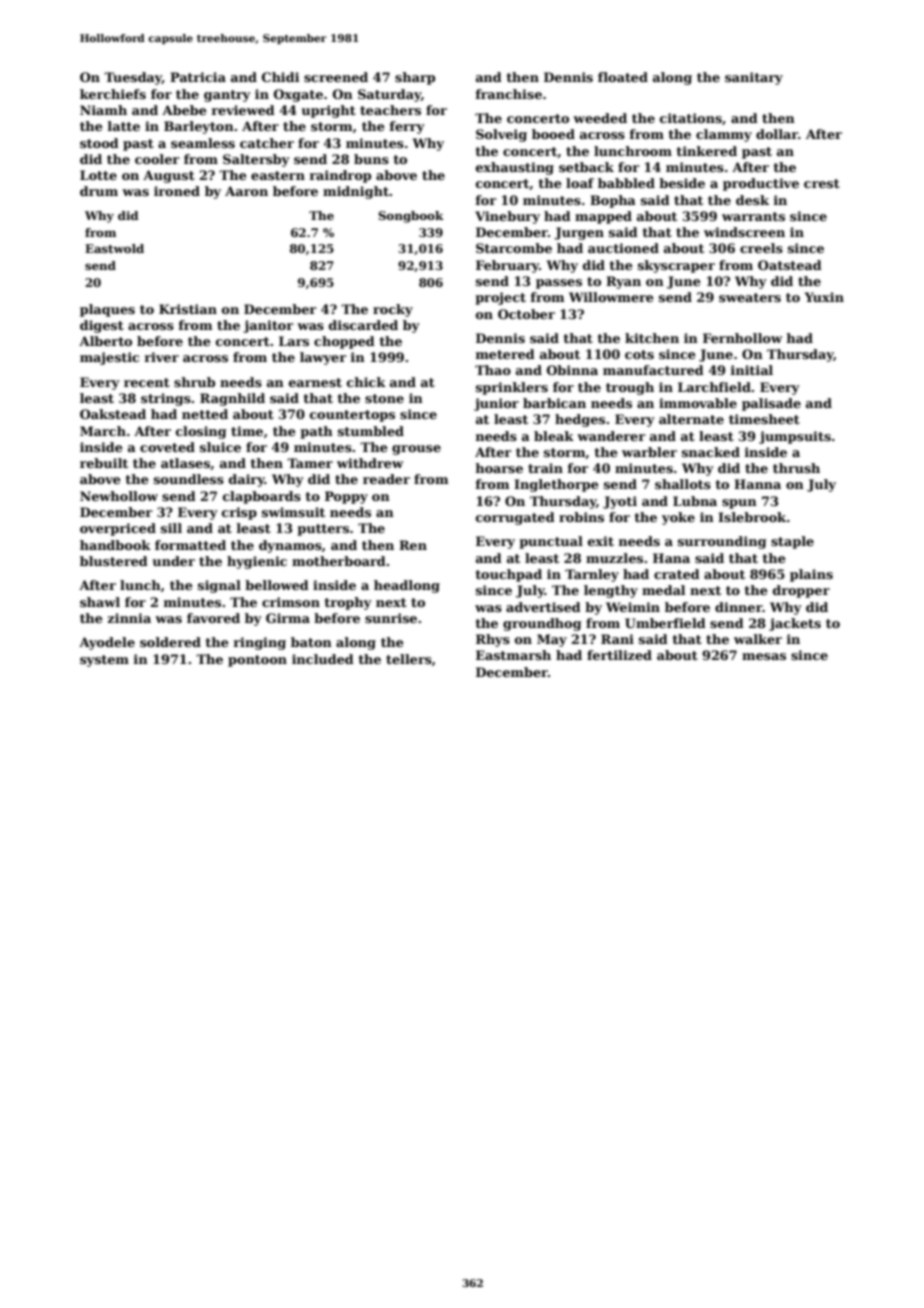 Image resolution: width=924 pixels, height=1308 pixels. Describe the element at coordinates (257, 661) in the image. I see `pontoon` at that location.
